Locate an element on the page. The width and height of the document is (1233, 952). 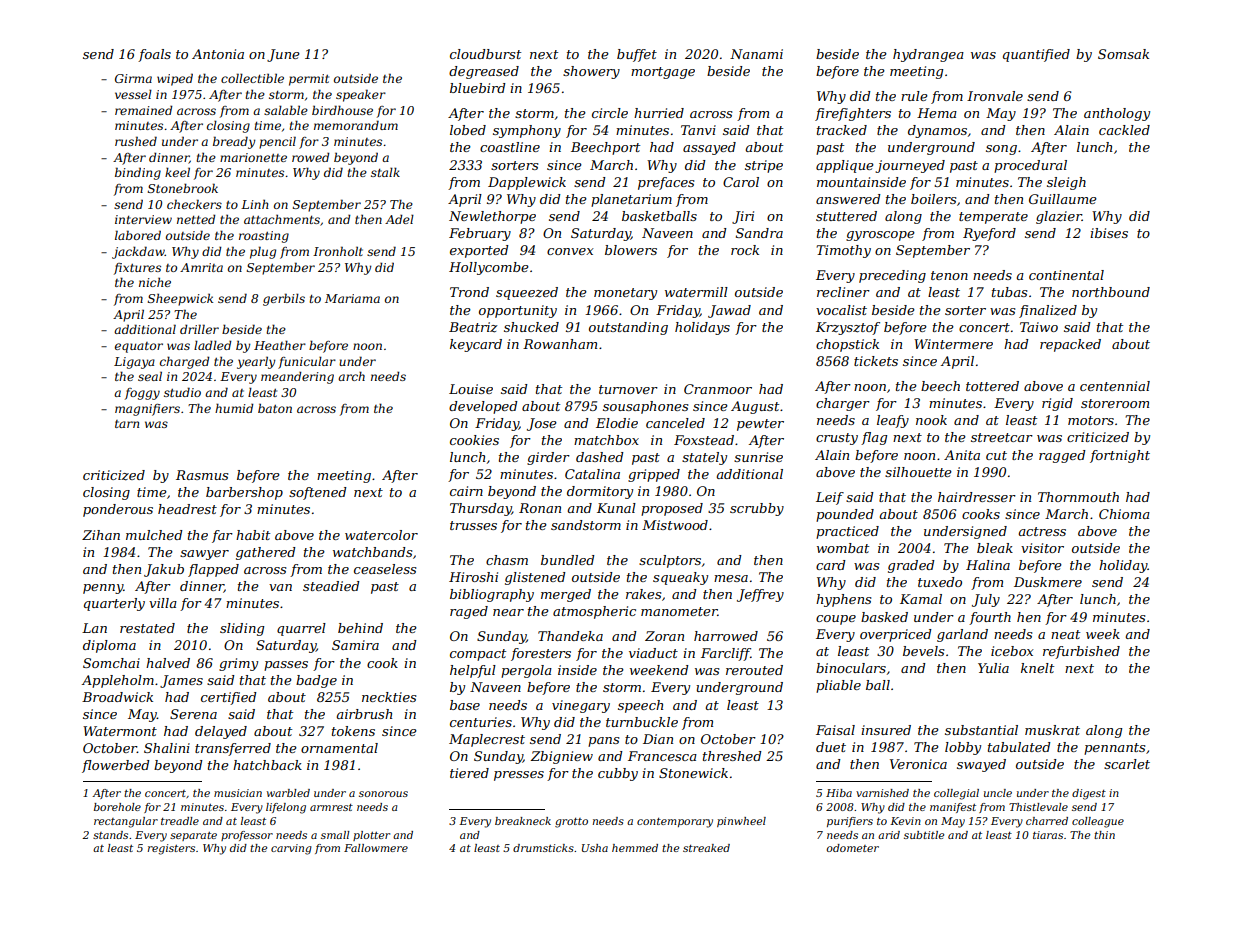
silhouette is located at coordinates (918, 472).
